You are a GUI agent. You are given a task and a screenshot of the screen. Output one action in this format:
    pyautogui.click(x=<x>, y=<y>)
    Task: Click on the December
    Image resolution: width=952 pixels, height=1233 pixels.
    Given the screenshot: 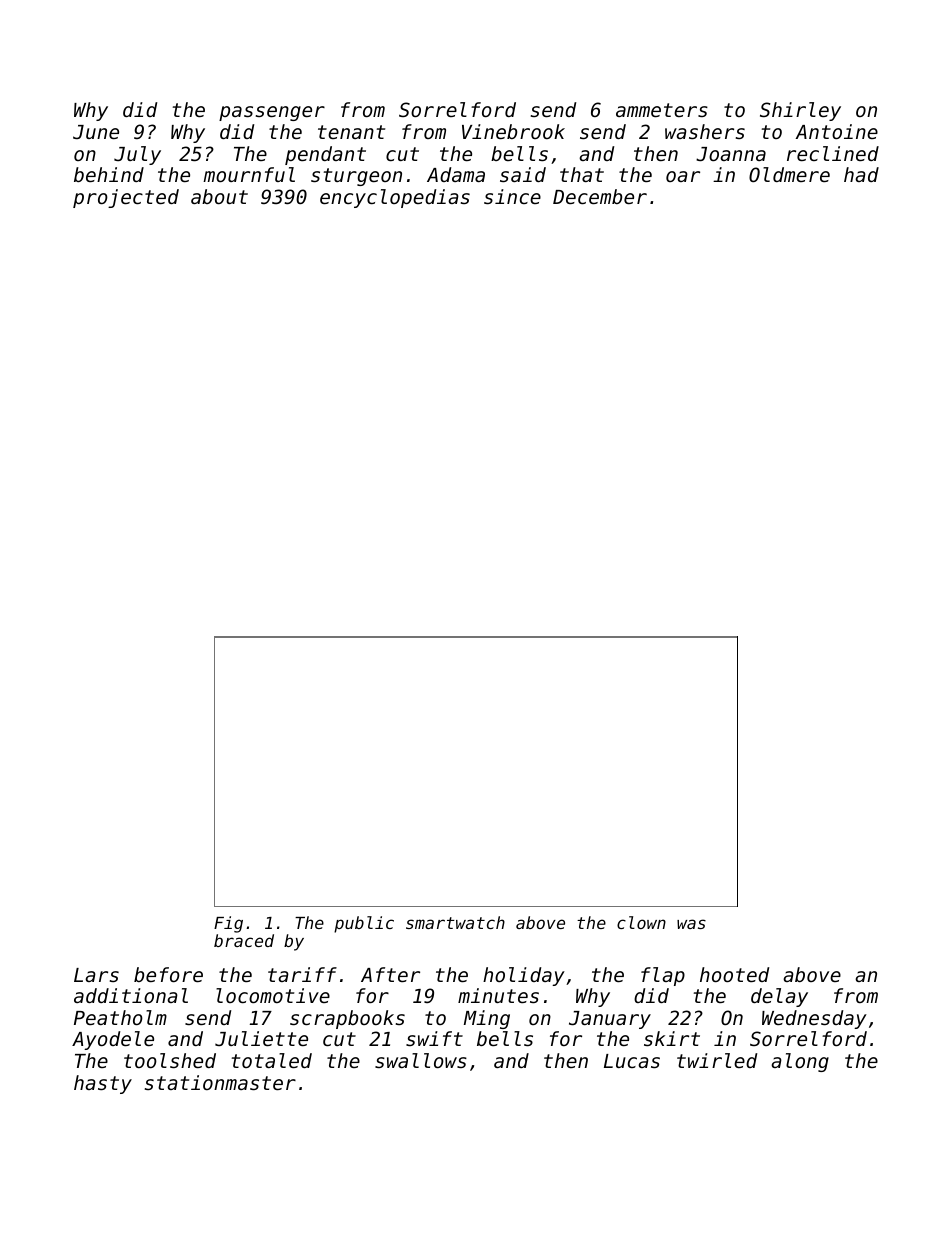 What is the action you would take?
    pyautogui.click(x=600, y=196)
